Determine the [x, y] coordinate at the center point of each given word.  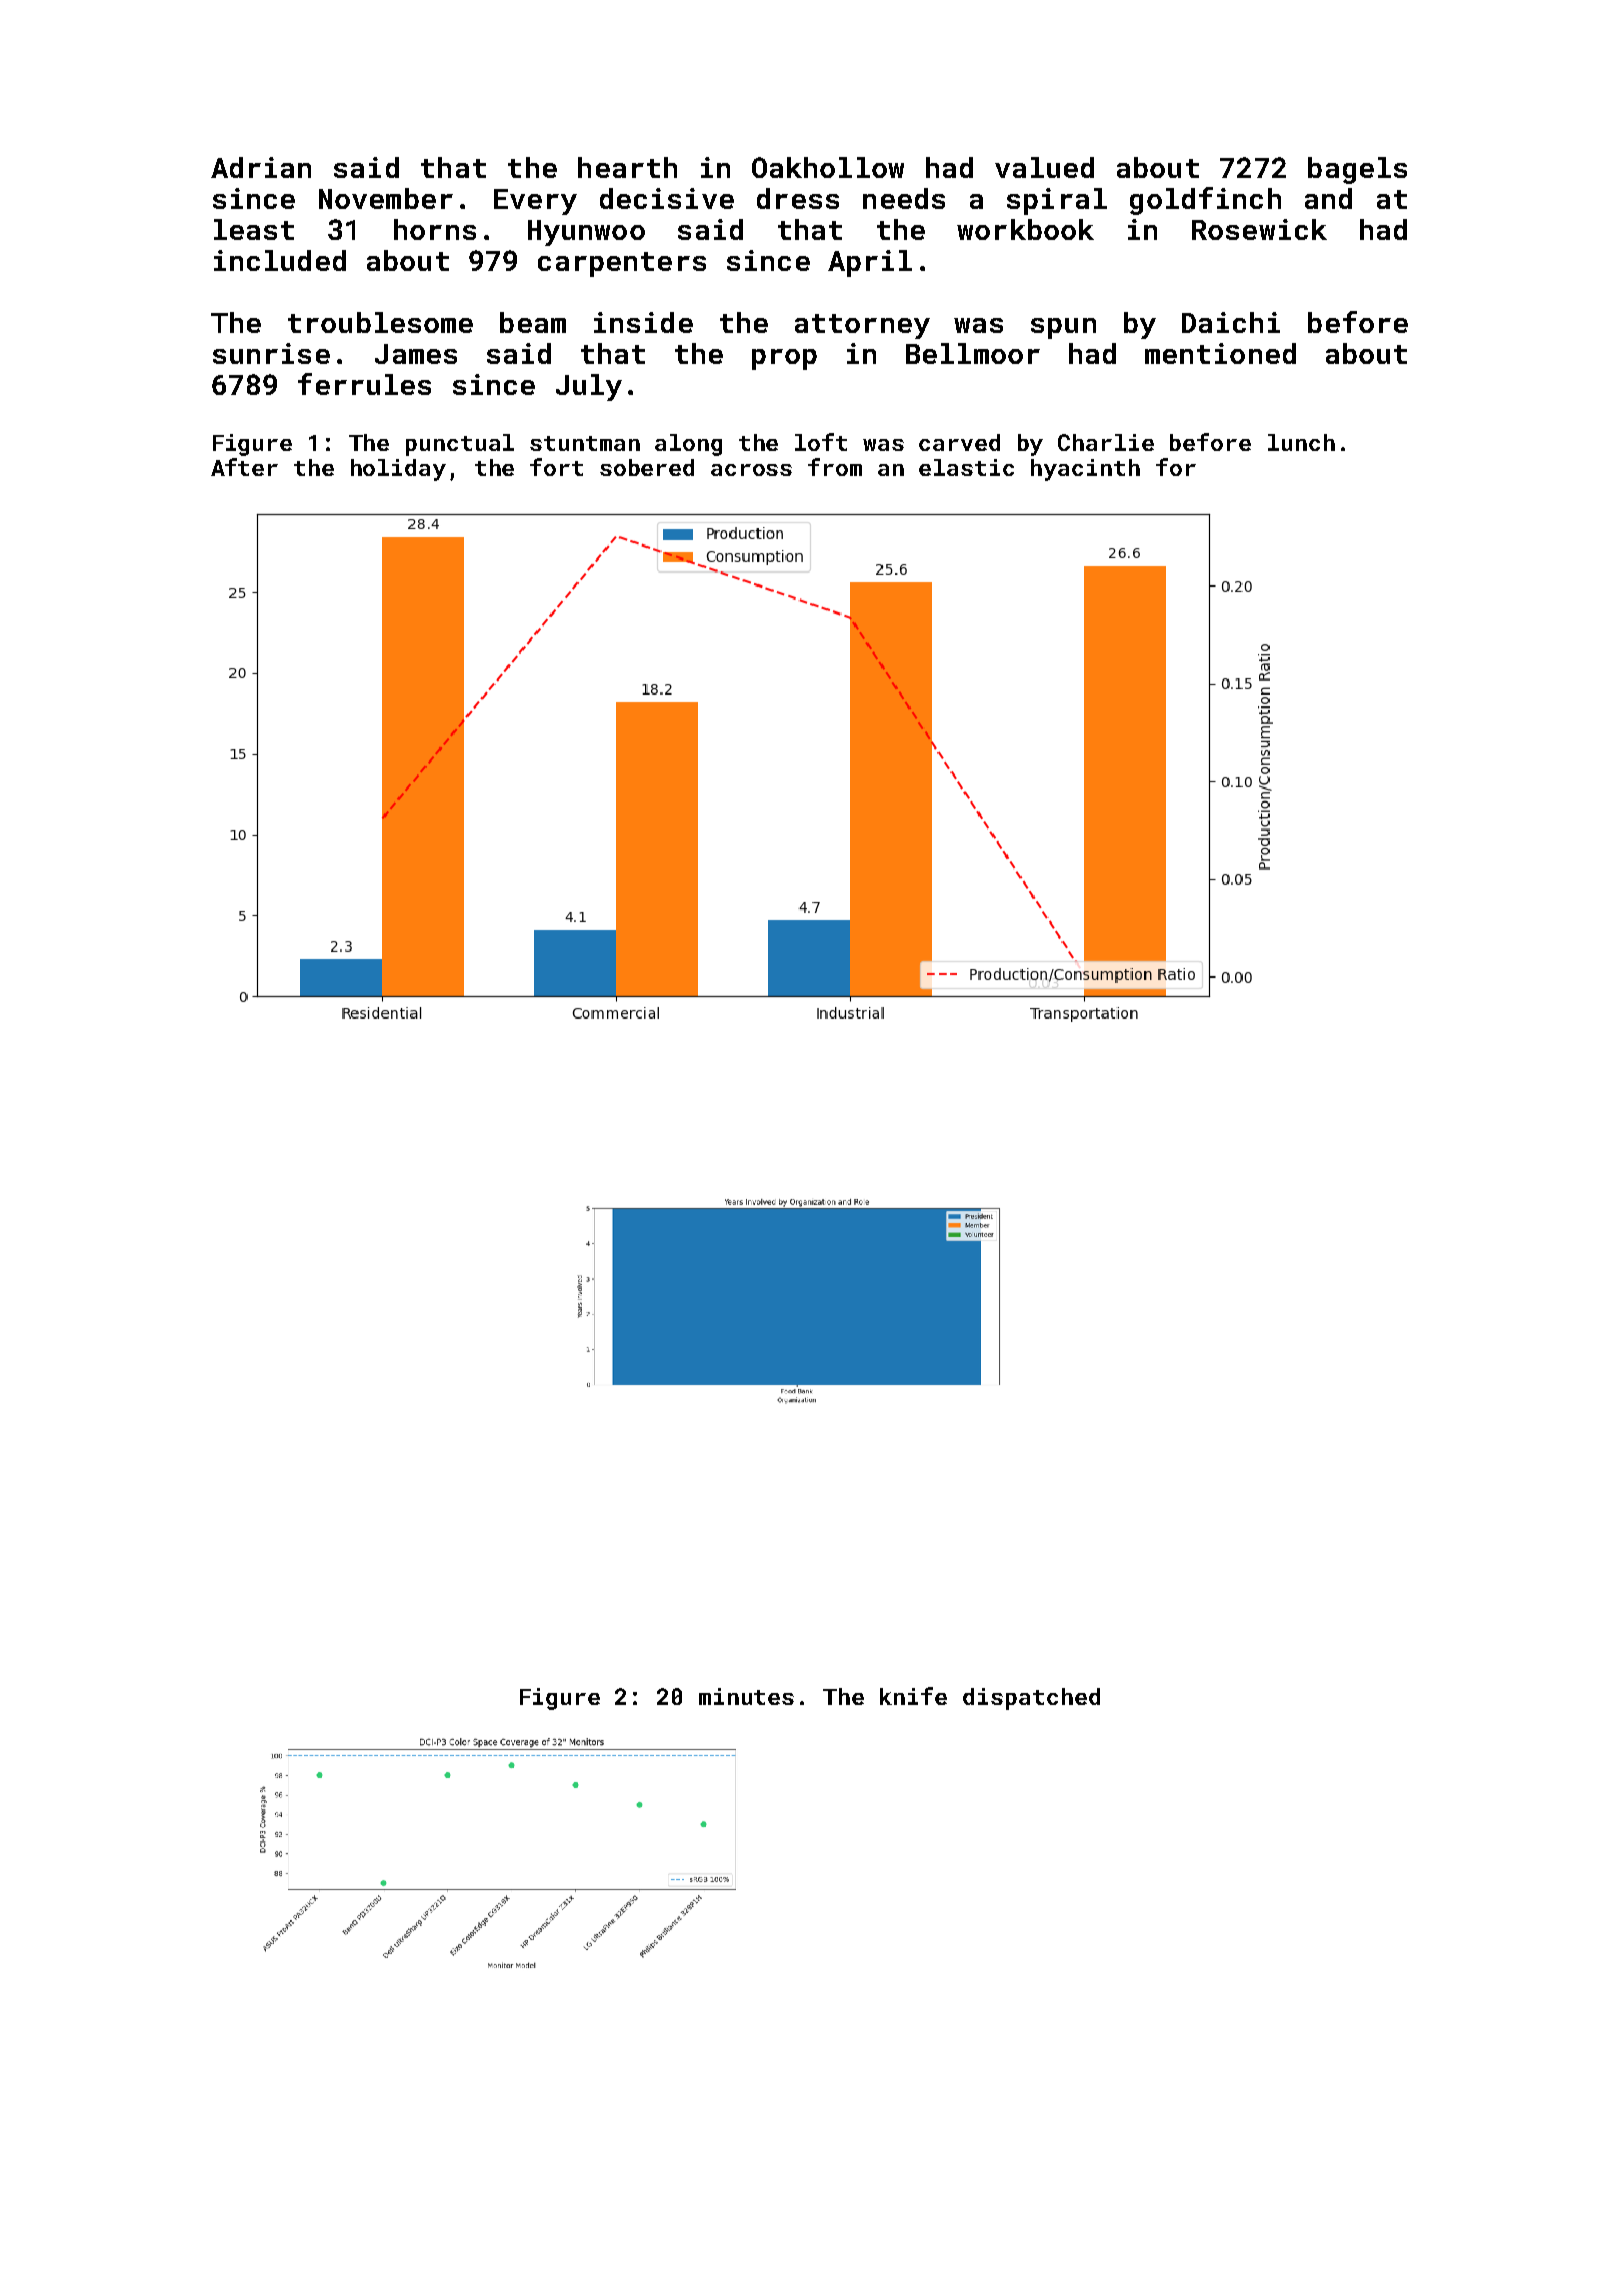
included [280, 260]
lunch [1301, 442]
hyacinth [1085, 470]
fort [556, 467]
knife [913, 1696]
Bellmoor [973, 353]
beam [533, 322]
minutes [746, 1696]
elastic [966, 467]
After [244, 467]
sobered [647, 467]
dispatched [1031, 1699]
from [835, 467]
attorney [862, 326]
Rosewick [1259, 229]
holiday [398, 470]
